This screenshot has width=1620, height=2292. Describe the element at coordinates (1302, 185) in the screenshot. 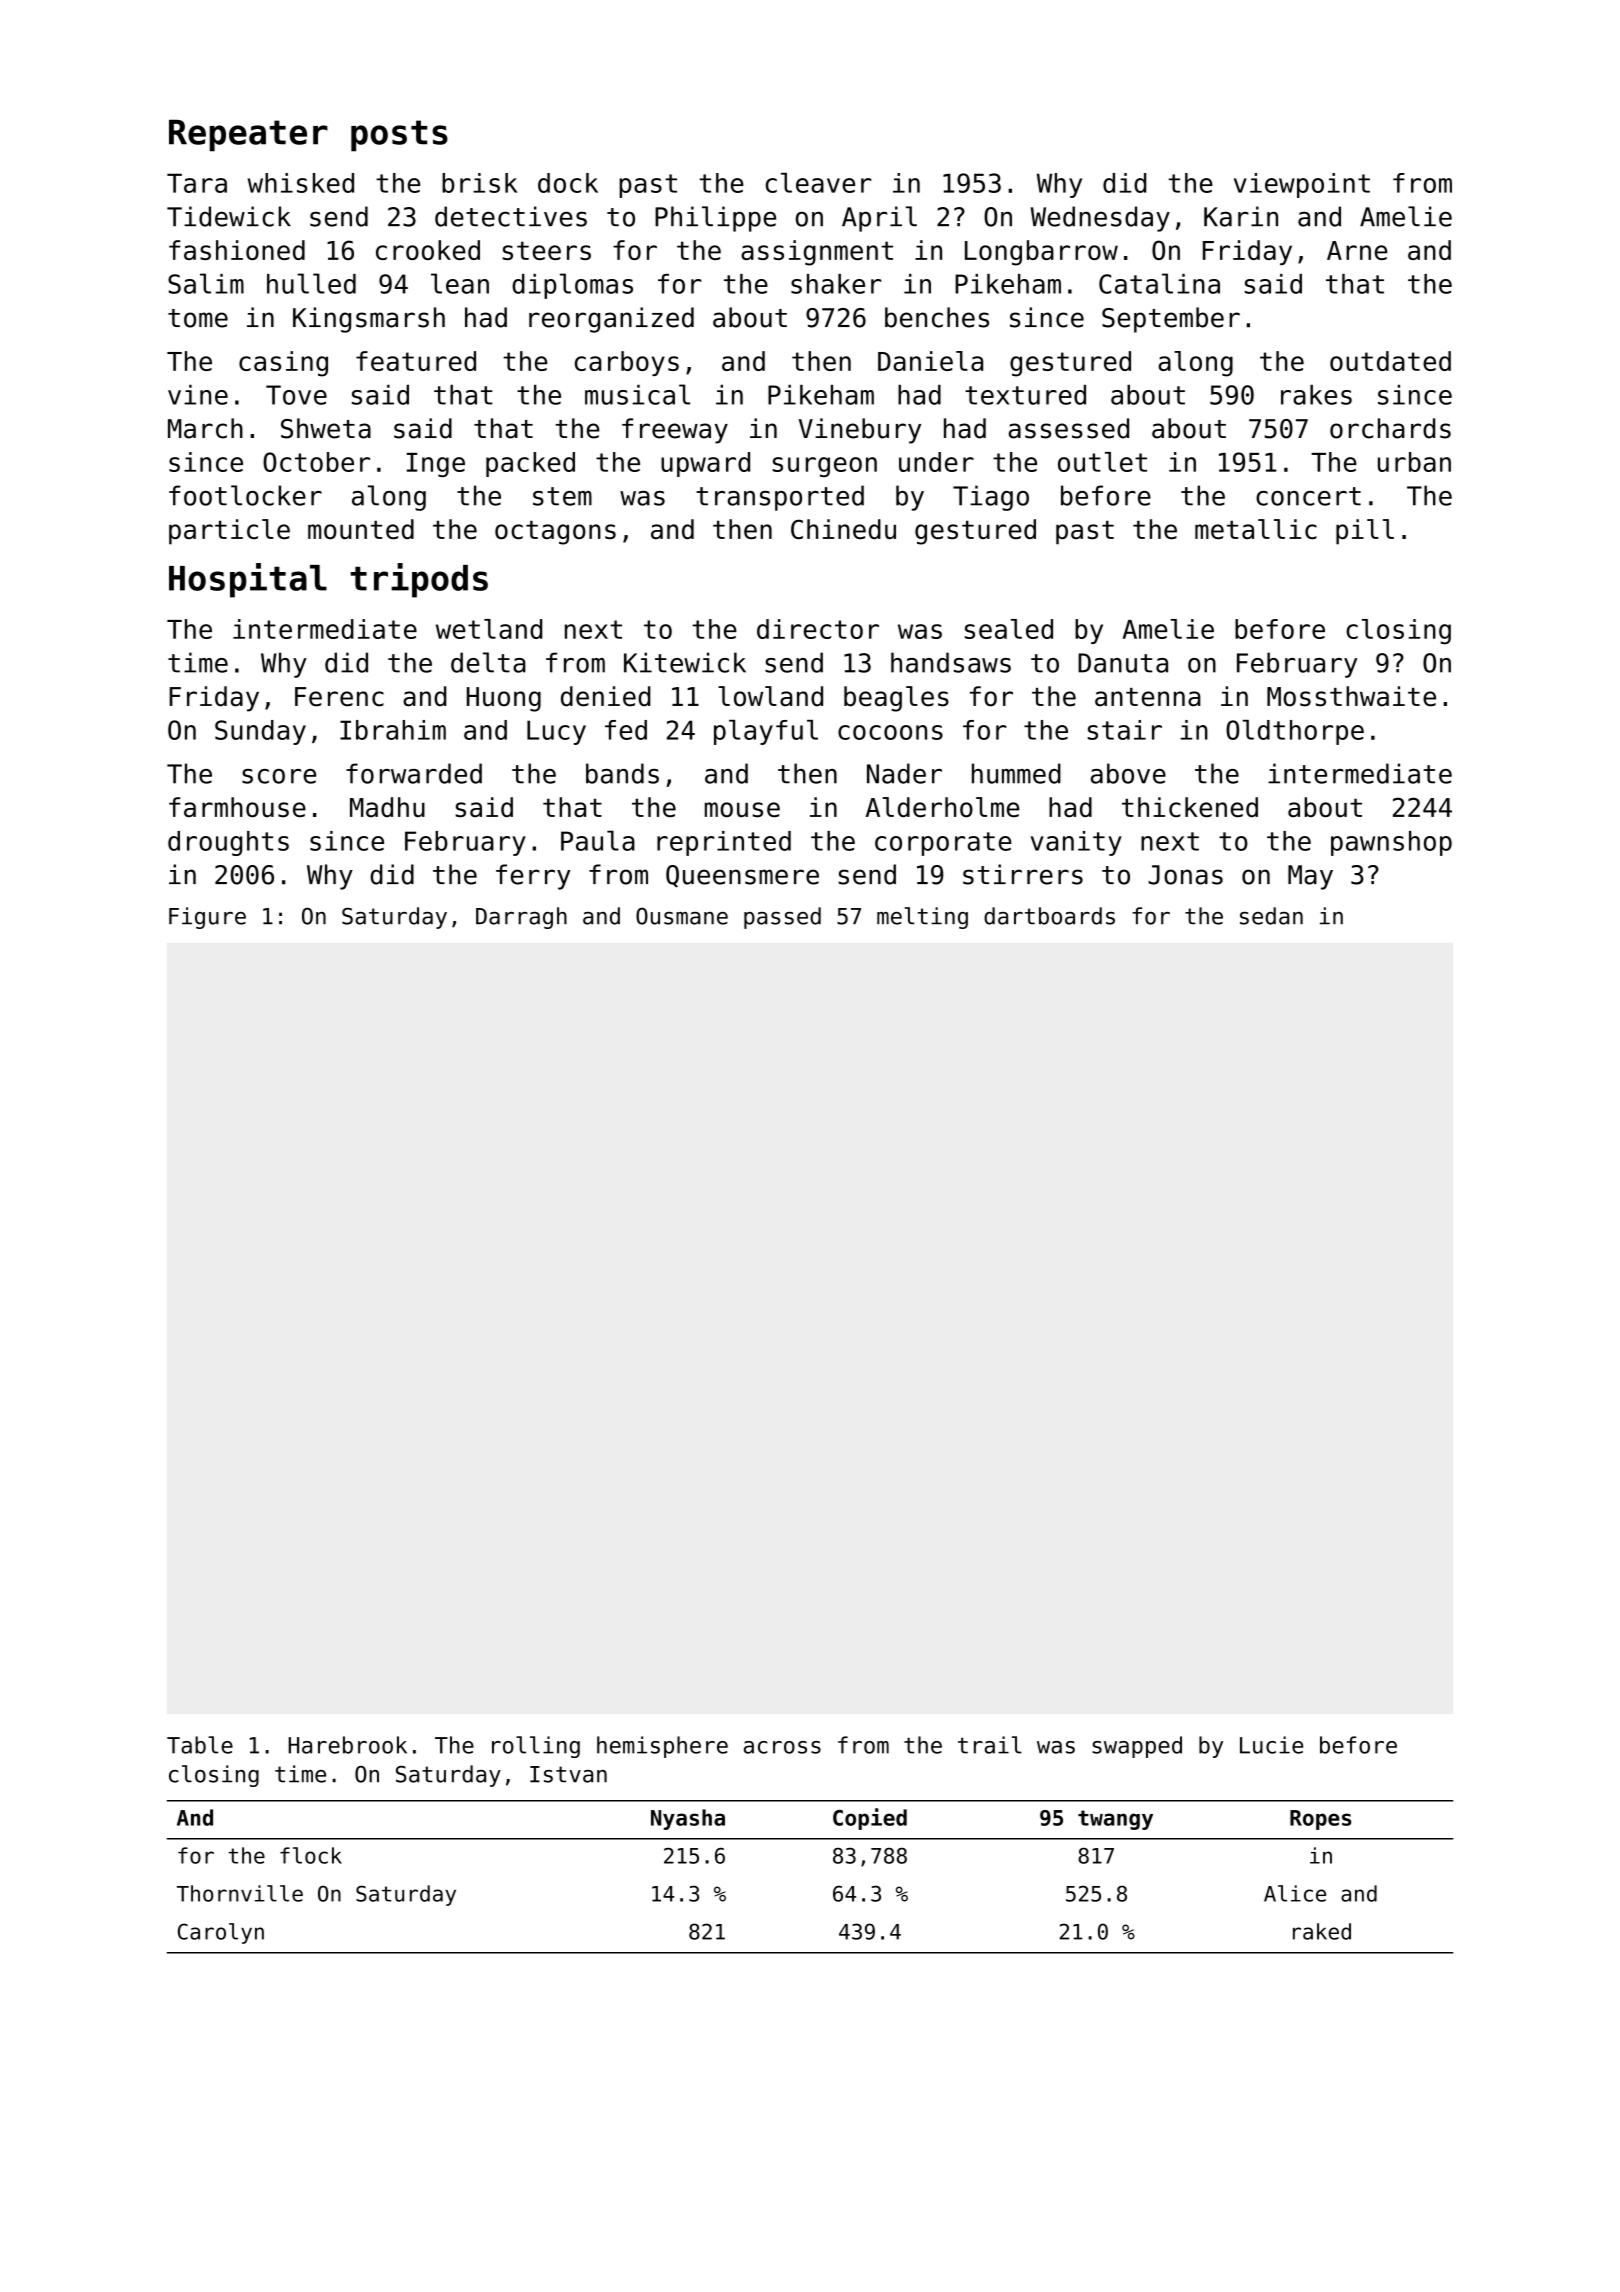

I see `viewpoint` at that location.
